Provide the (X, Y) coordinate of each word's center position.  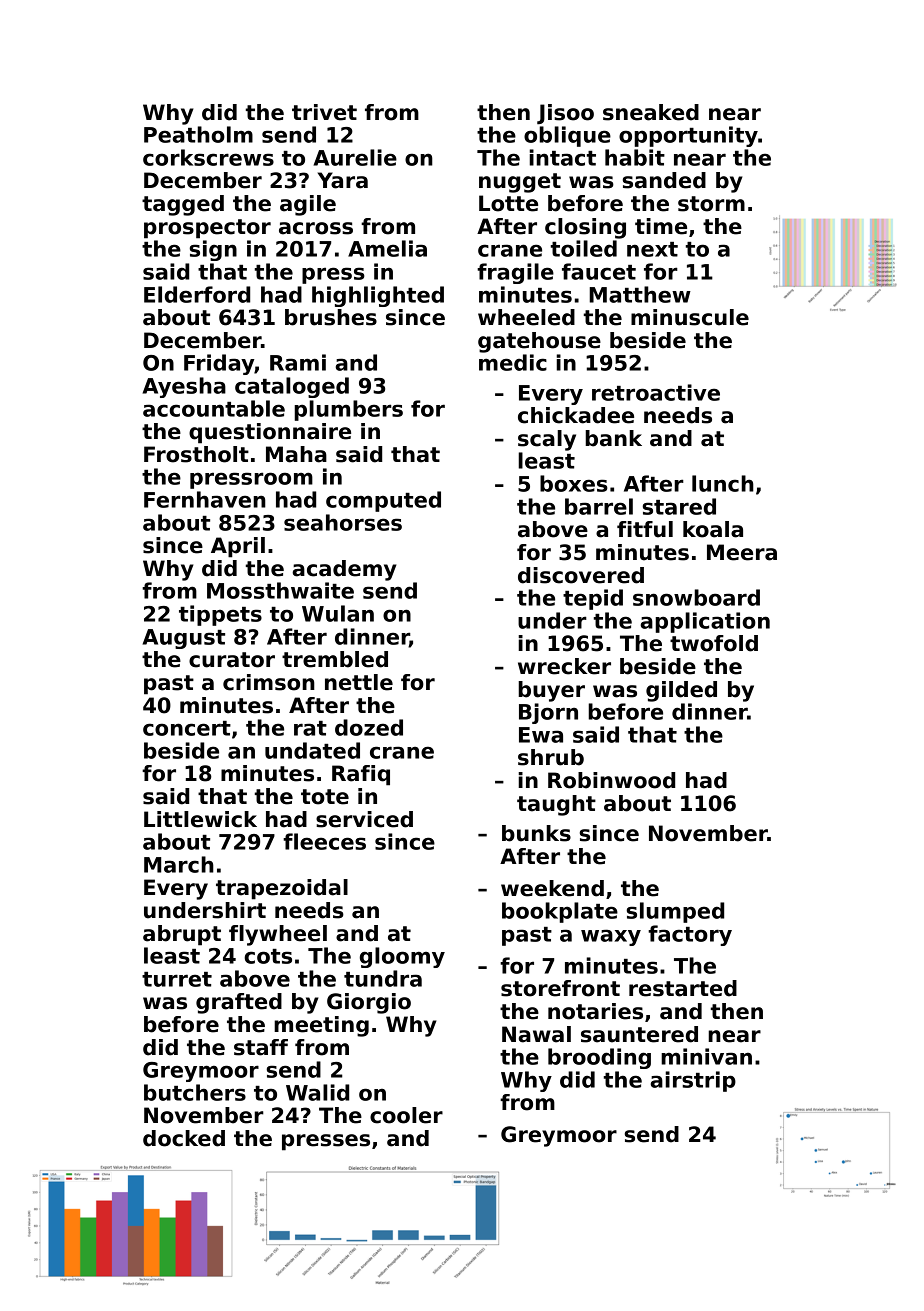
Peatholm (198, 134)
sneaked (651, 112)
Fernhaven (205, 499)
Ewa (541, 735)
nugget (520, 183)
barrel (599, 506)
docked (184, 1138)
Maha (296, 454)
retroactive (656, 392)
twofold (714, 643)
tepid (593, 599)
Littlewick (200, 819)
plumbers (348, 410)
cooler (406, 1115)
